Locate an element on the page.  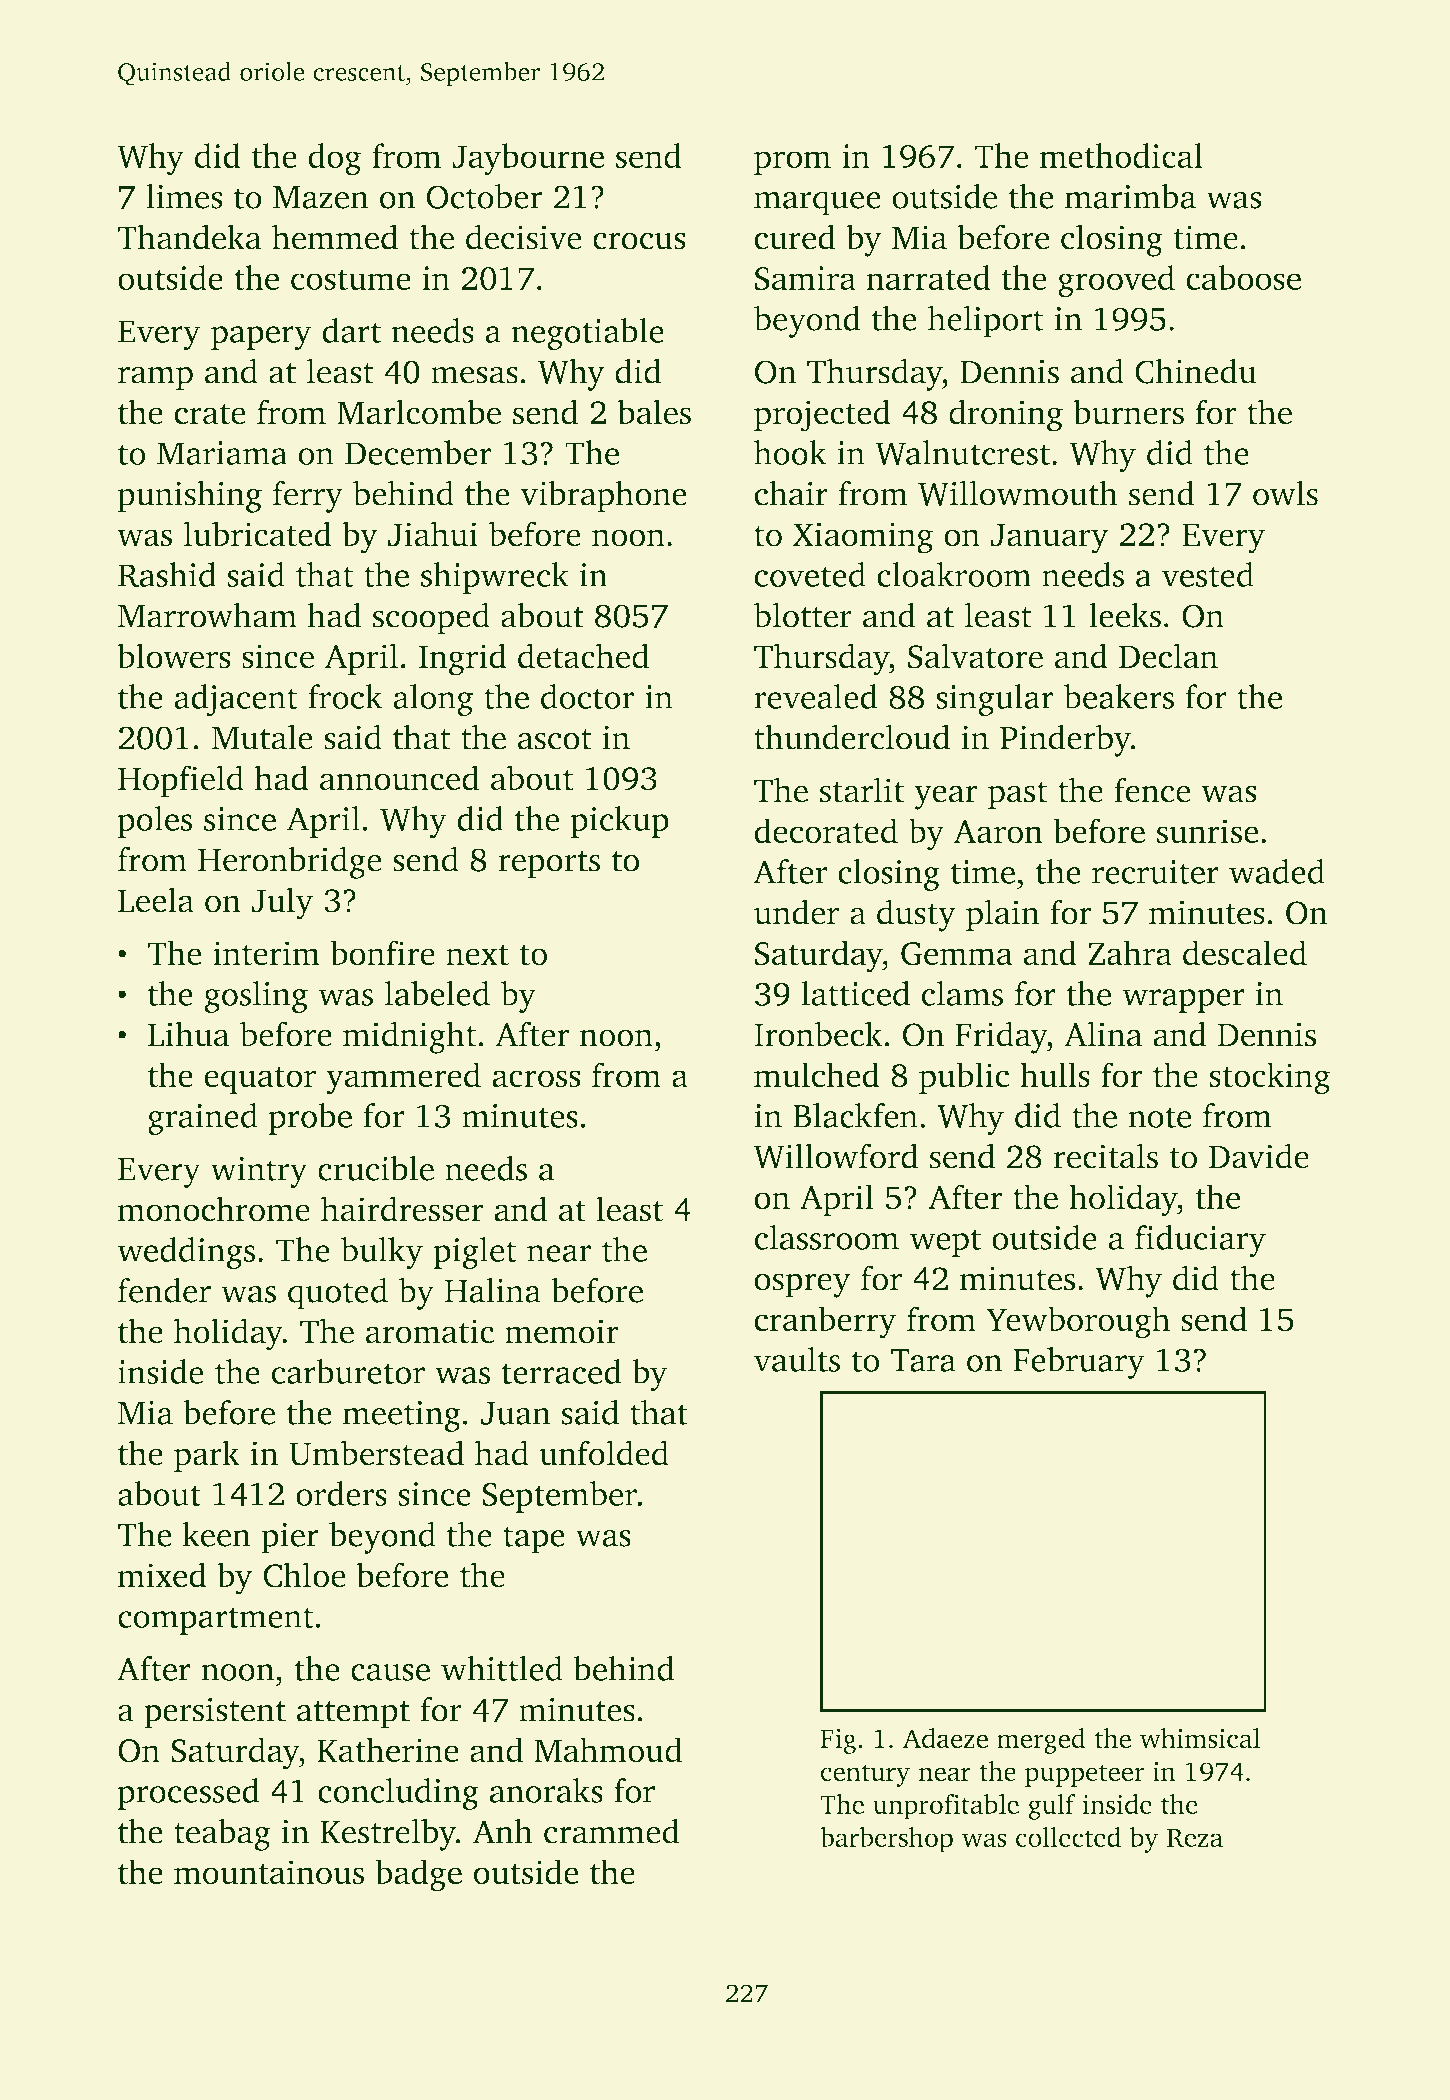
recitals is located at coordinates (1105, 1156).
